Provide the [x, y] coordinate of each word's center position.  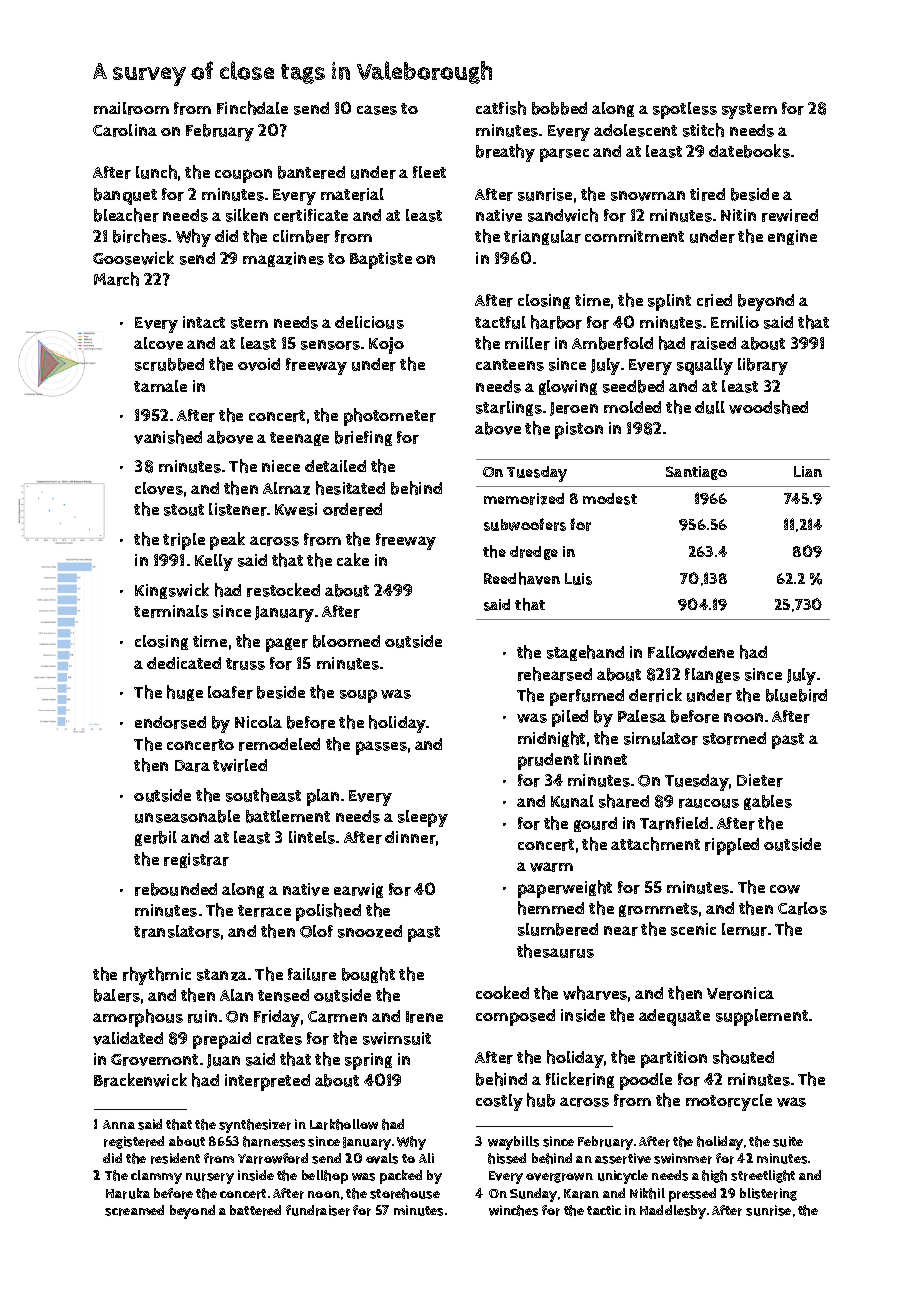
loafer [230, 692]
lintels [312, 837]
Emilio [735, 322]
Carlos [802, 908]
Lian [808, 471]
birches [140, 236]
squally [705, 366]
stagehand [585, 653]
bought [368, 975]
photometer [390, 417]
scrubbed [169, 364]
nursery [210, 1178]
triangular [542, 237]
